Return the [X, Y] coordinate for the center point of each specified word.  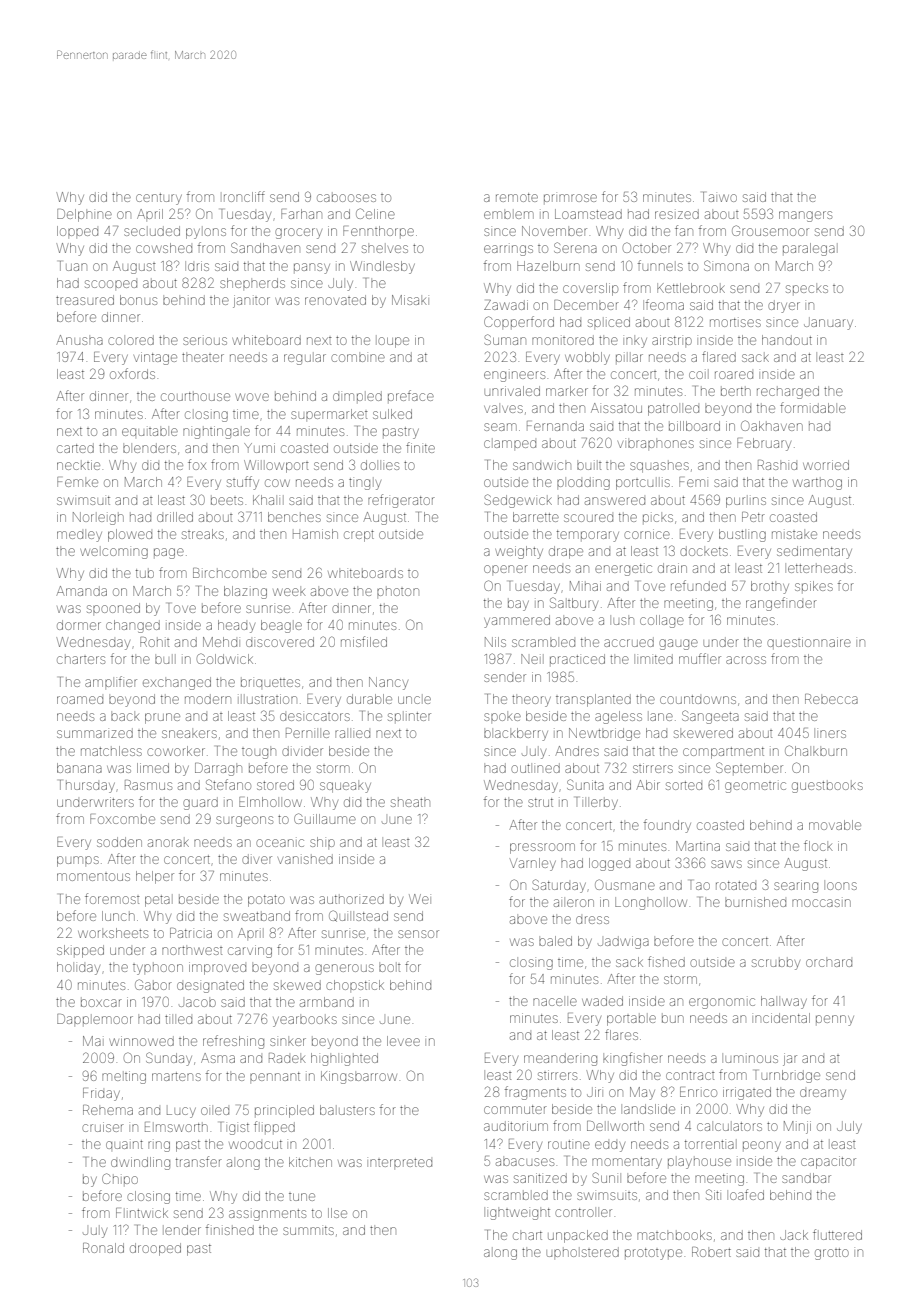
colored [131, 340]
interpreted [401, 1162]
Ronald [103, 1248]
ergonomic [722, 1003]
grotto [832, 1254]
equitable [150, 432]
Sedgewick [518, 501]
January [828, 323]
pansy [312, 268]
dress [592, 920]
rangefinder [781, 604]
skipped [80, 951]
